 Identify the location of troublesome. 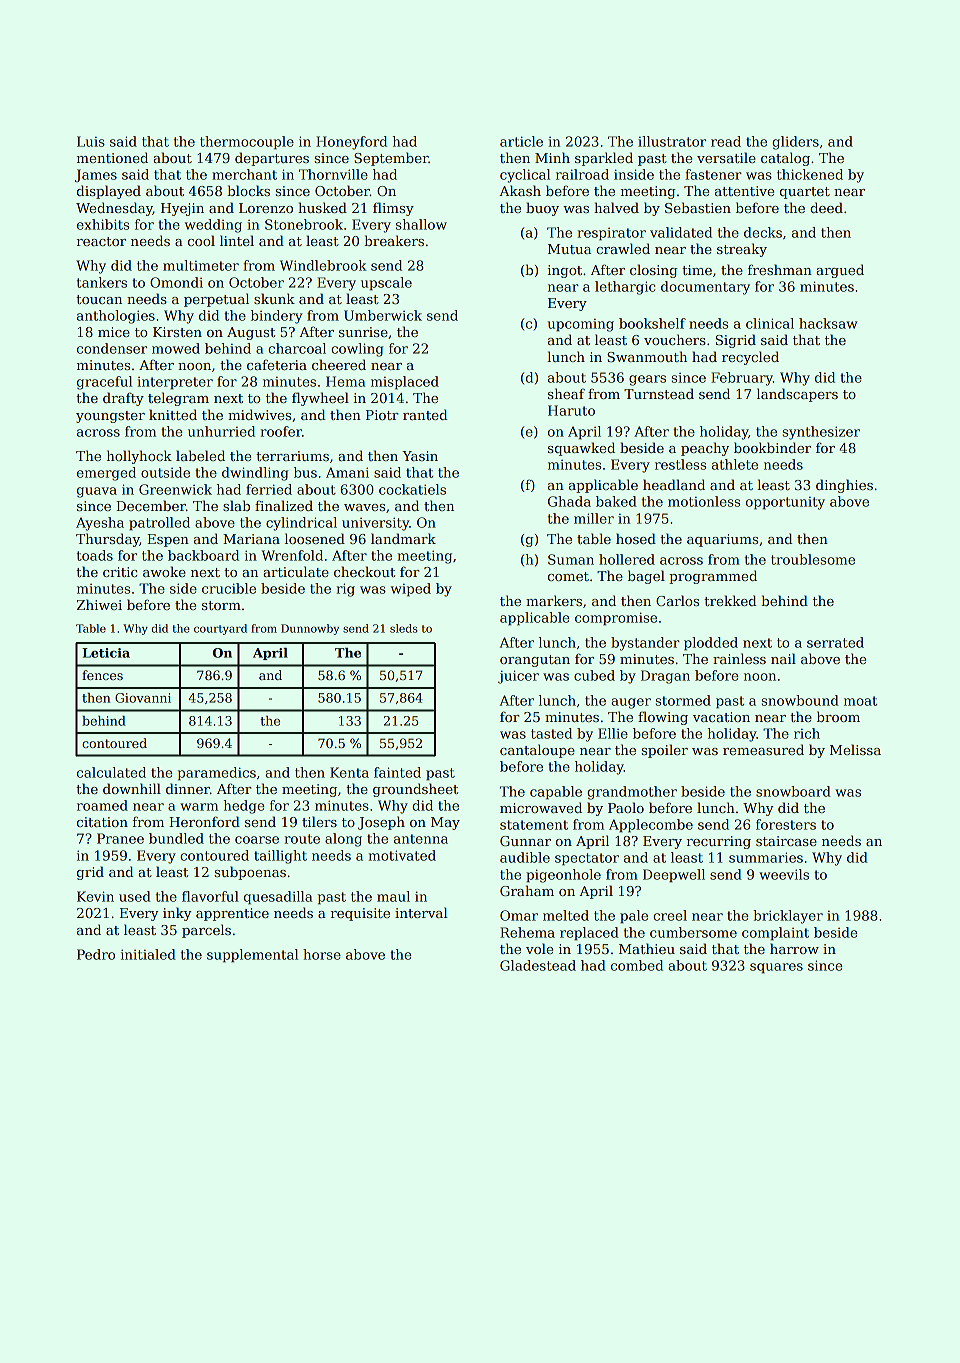
(813, 559).
